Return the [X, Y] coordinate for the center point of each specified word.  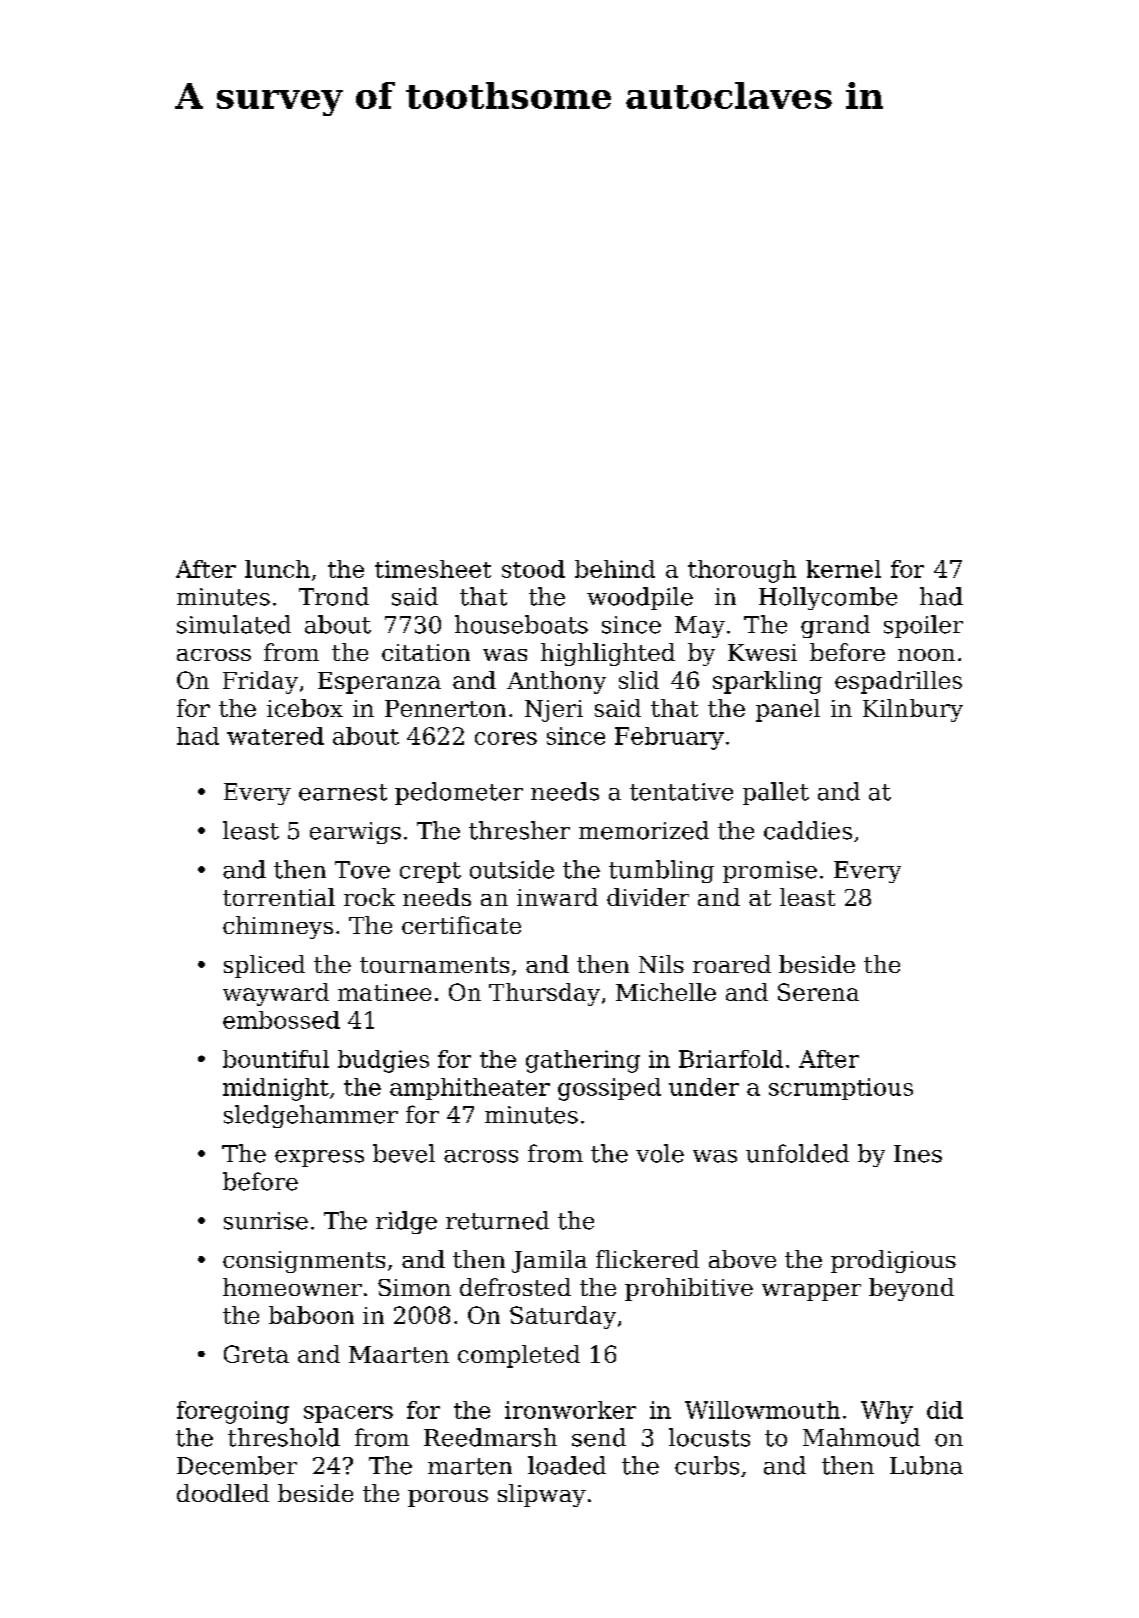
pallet [776, 793]
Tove [362, 870]
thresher [519, 830]
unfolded [797, 1153]
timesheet [433, 569]
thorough [742, 571]
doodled [223, 1493]
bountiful [276, 1059]
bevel [404, 1153]
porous [448, 1498]
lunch [277, 569]
